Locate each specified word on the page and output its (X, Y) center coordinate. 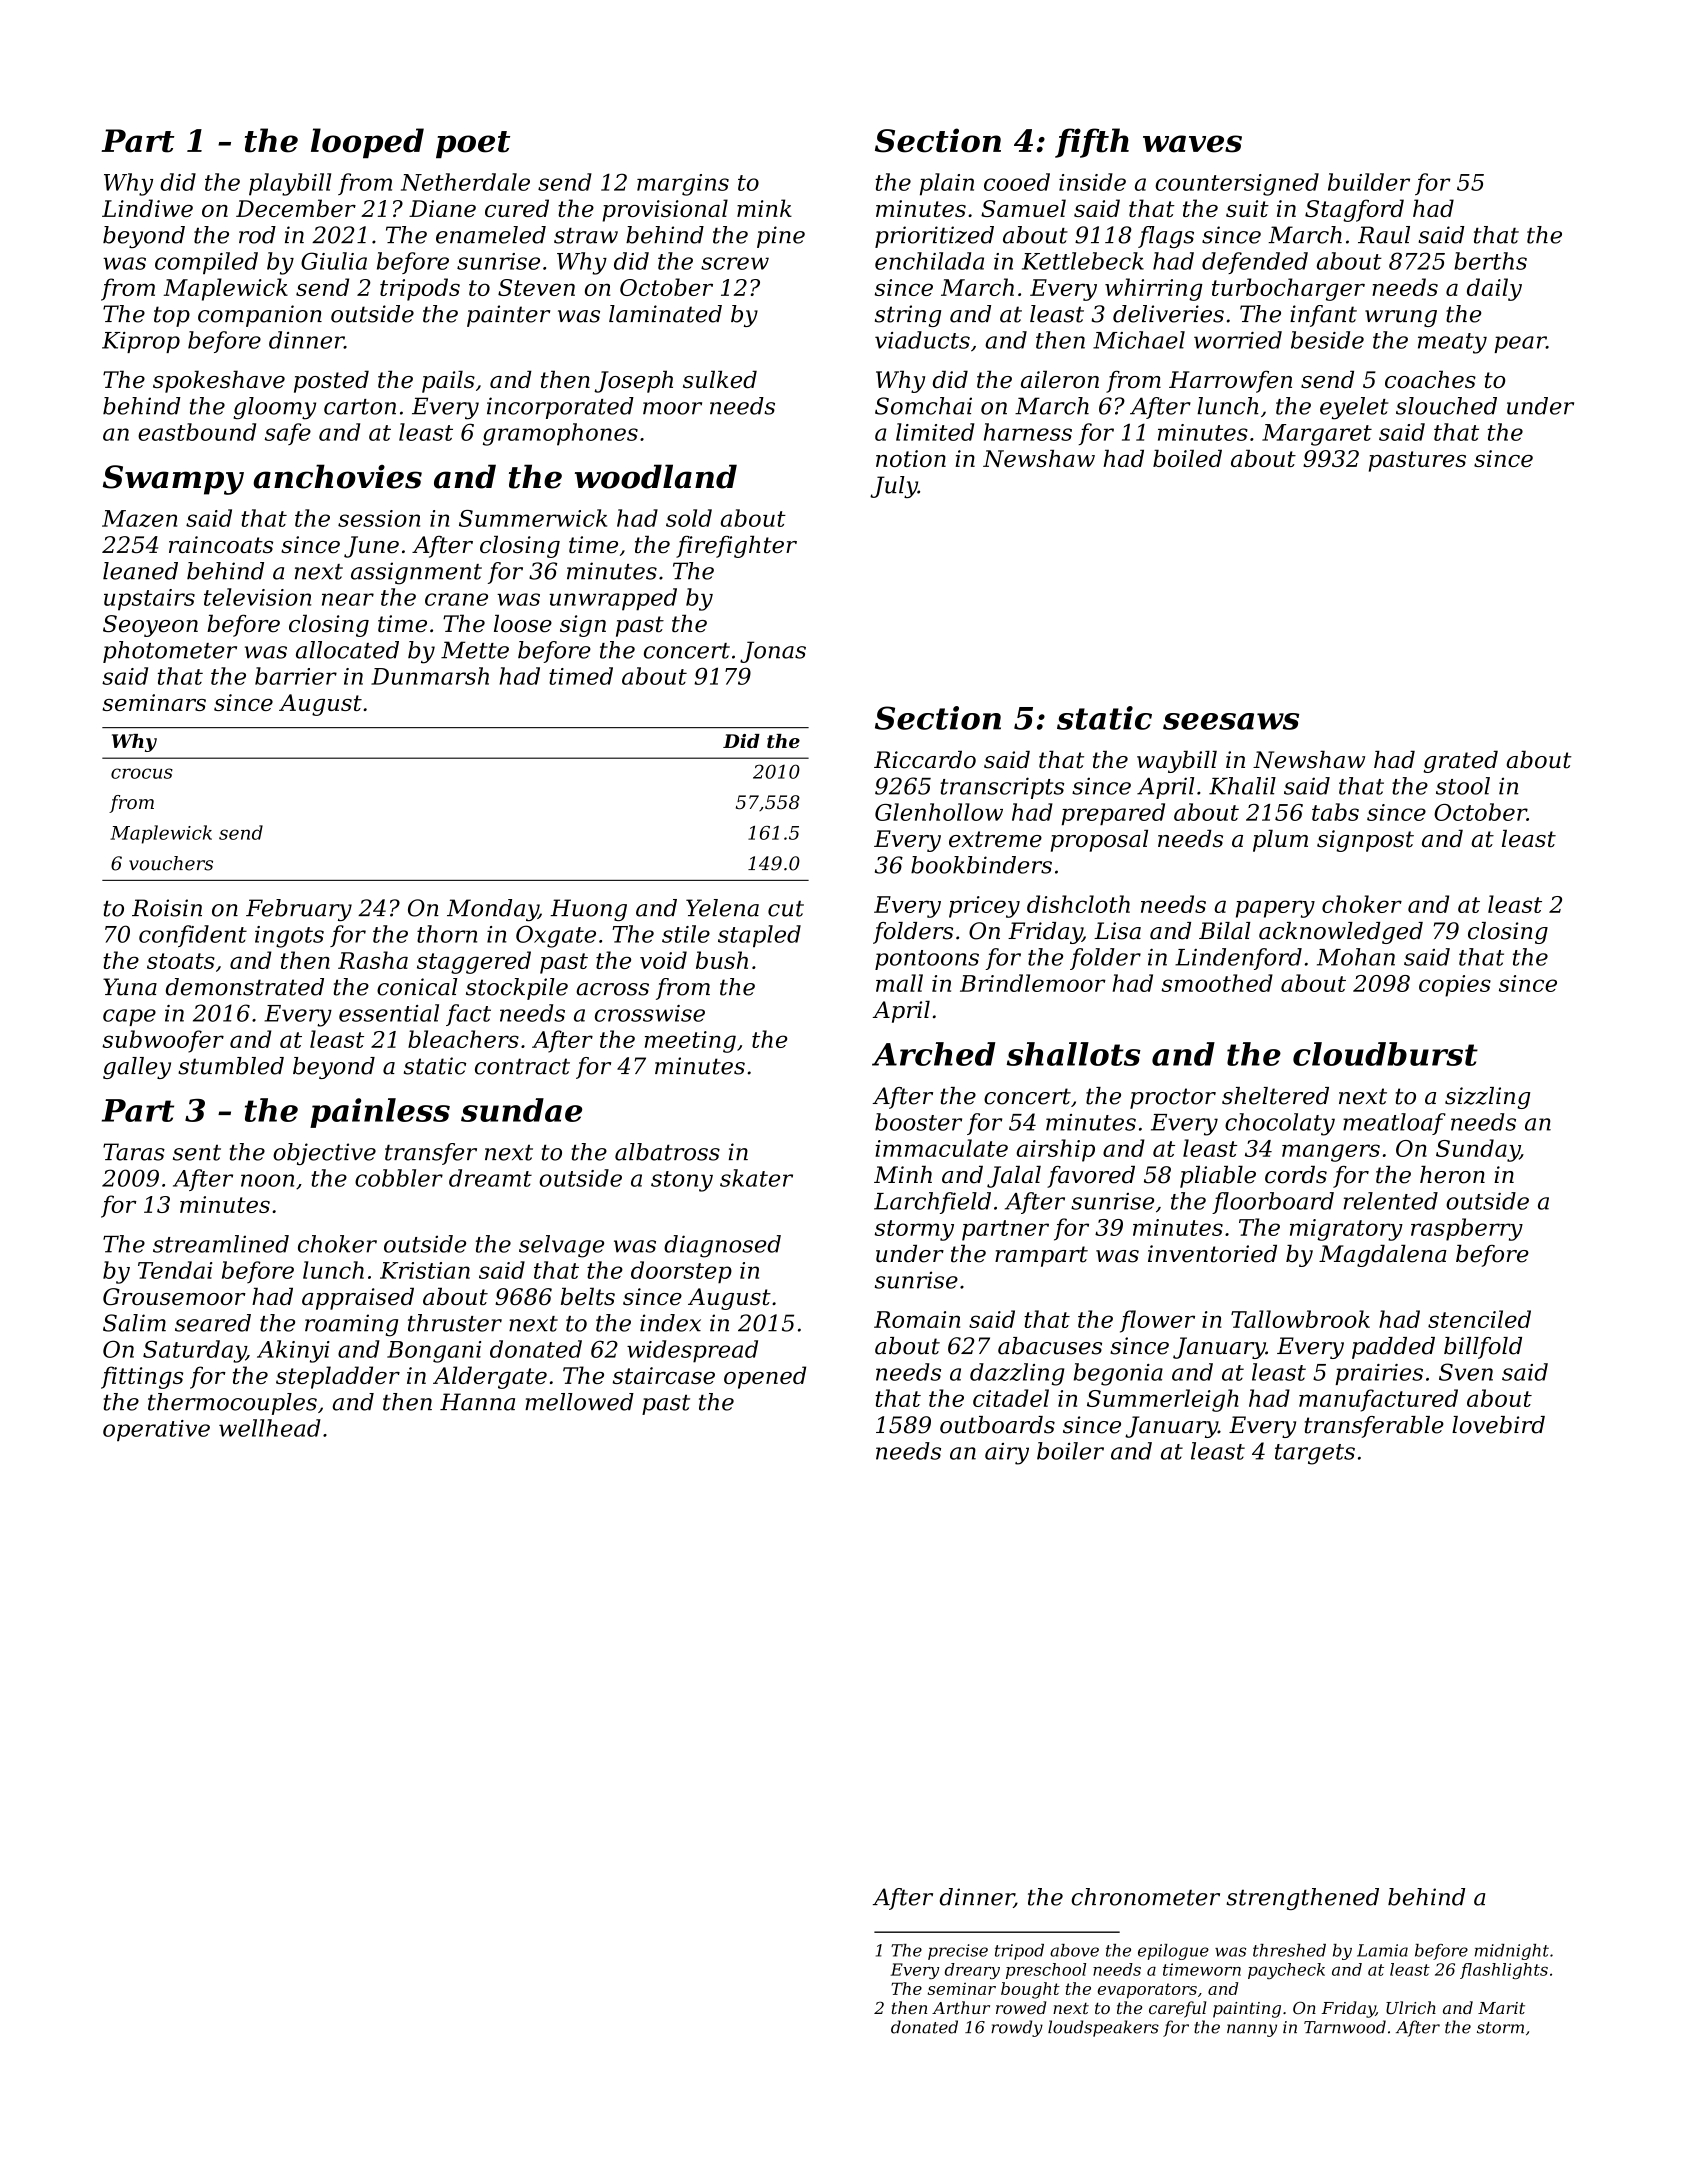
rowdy (1017, 2028)
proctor (1173, 1098)
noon (267, 1180)
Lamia (1382, 1950)
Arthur (961, 2007)
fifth (1092, 143)
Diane (442, 208)
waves (1192, 144)
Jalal (1014, 1177)
